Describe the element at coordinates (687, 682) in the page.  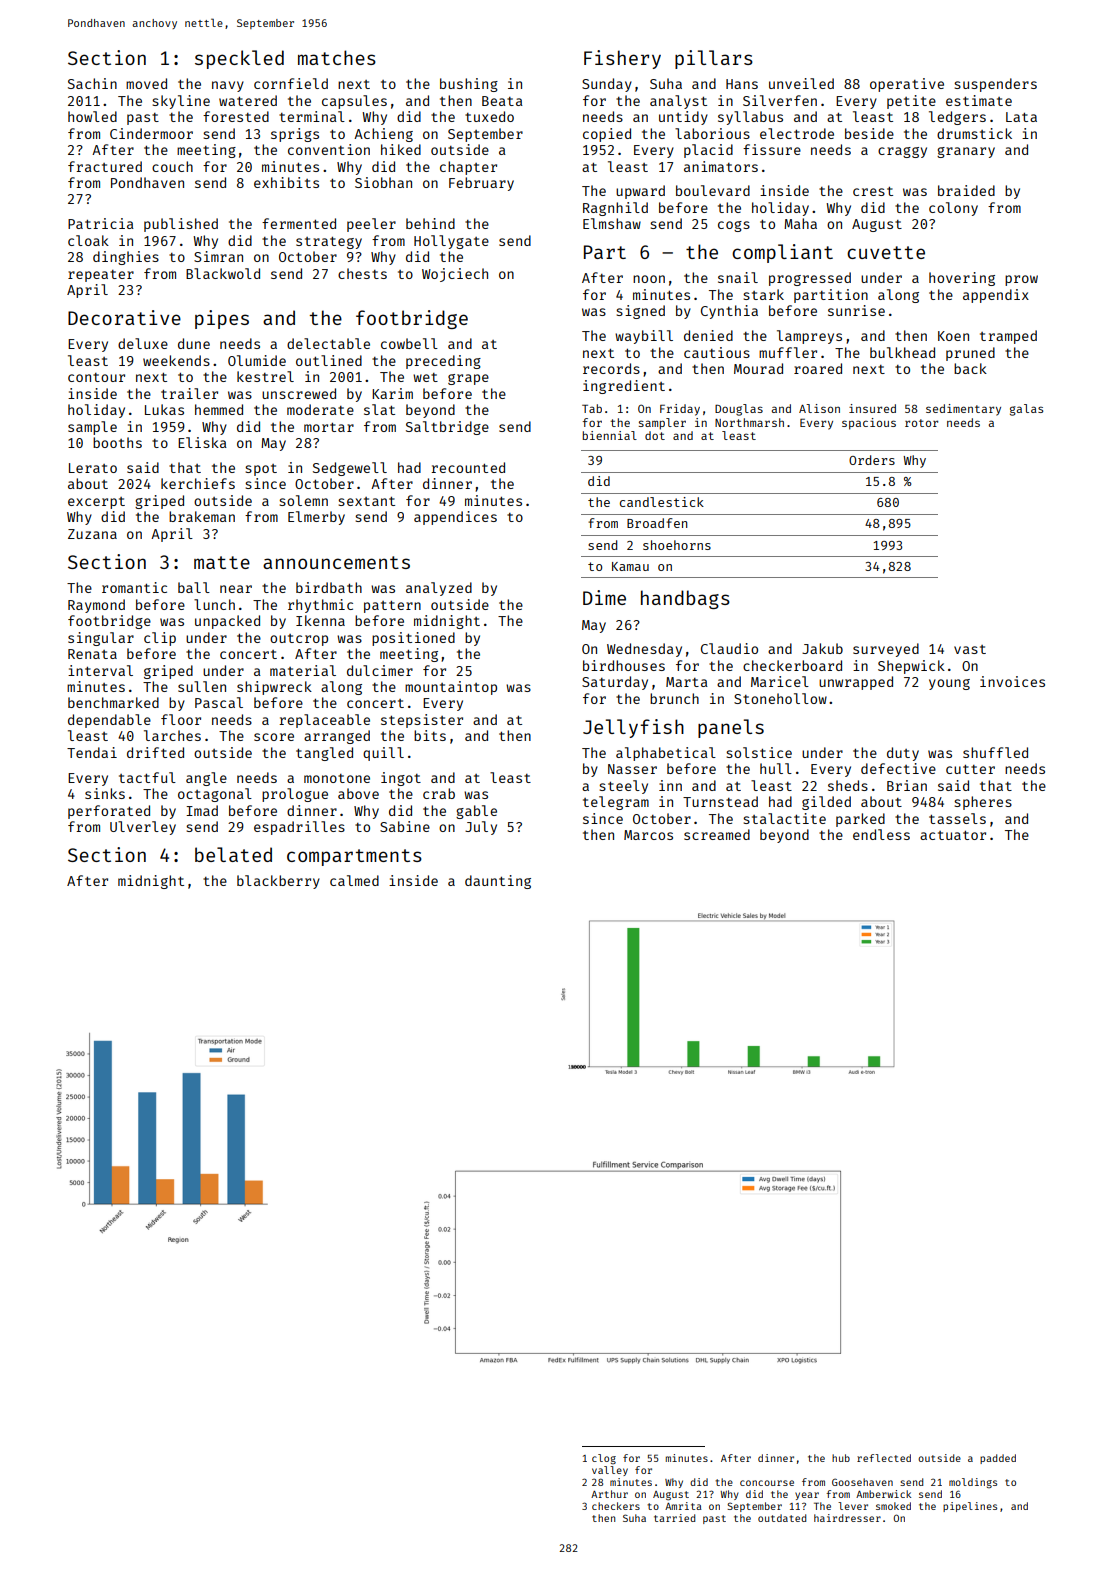
I see `Marta` at that location.
